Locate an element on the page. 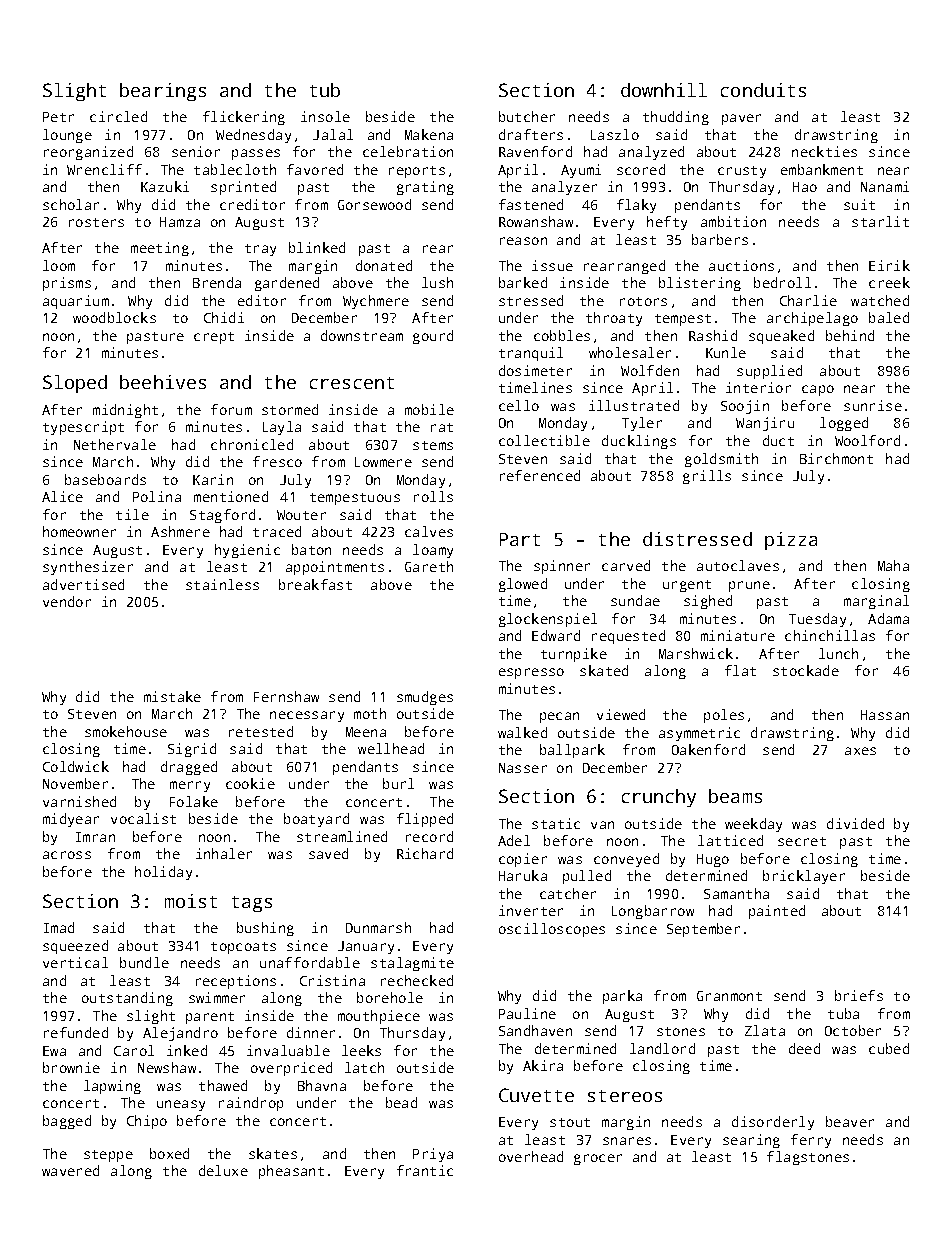 This page has width=952, height=1233. pheasant is located at coordinates (291, 1172).
